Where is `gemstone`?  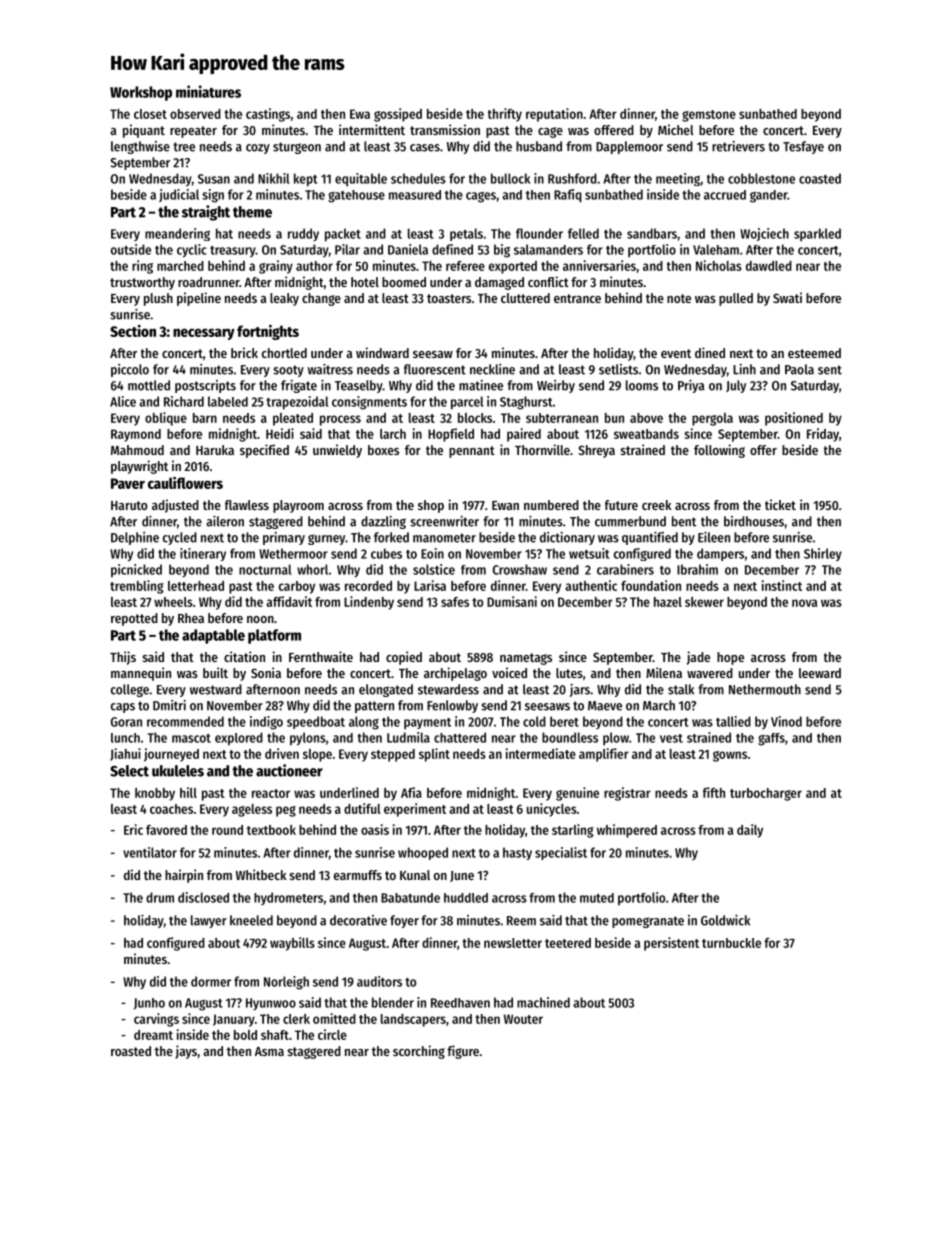
gemstone is located at coordinates (709, 116).
